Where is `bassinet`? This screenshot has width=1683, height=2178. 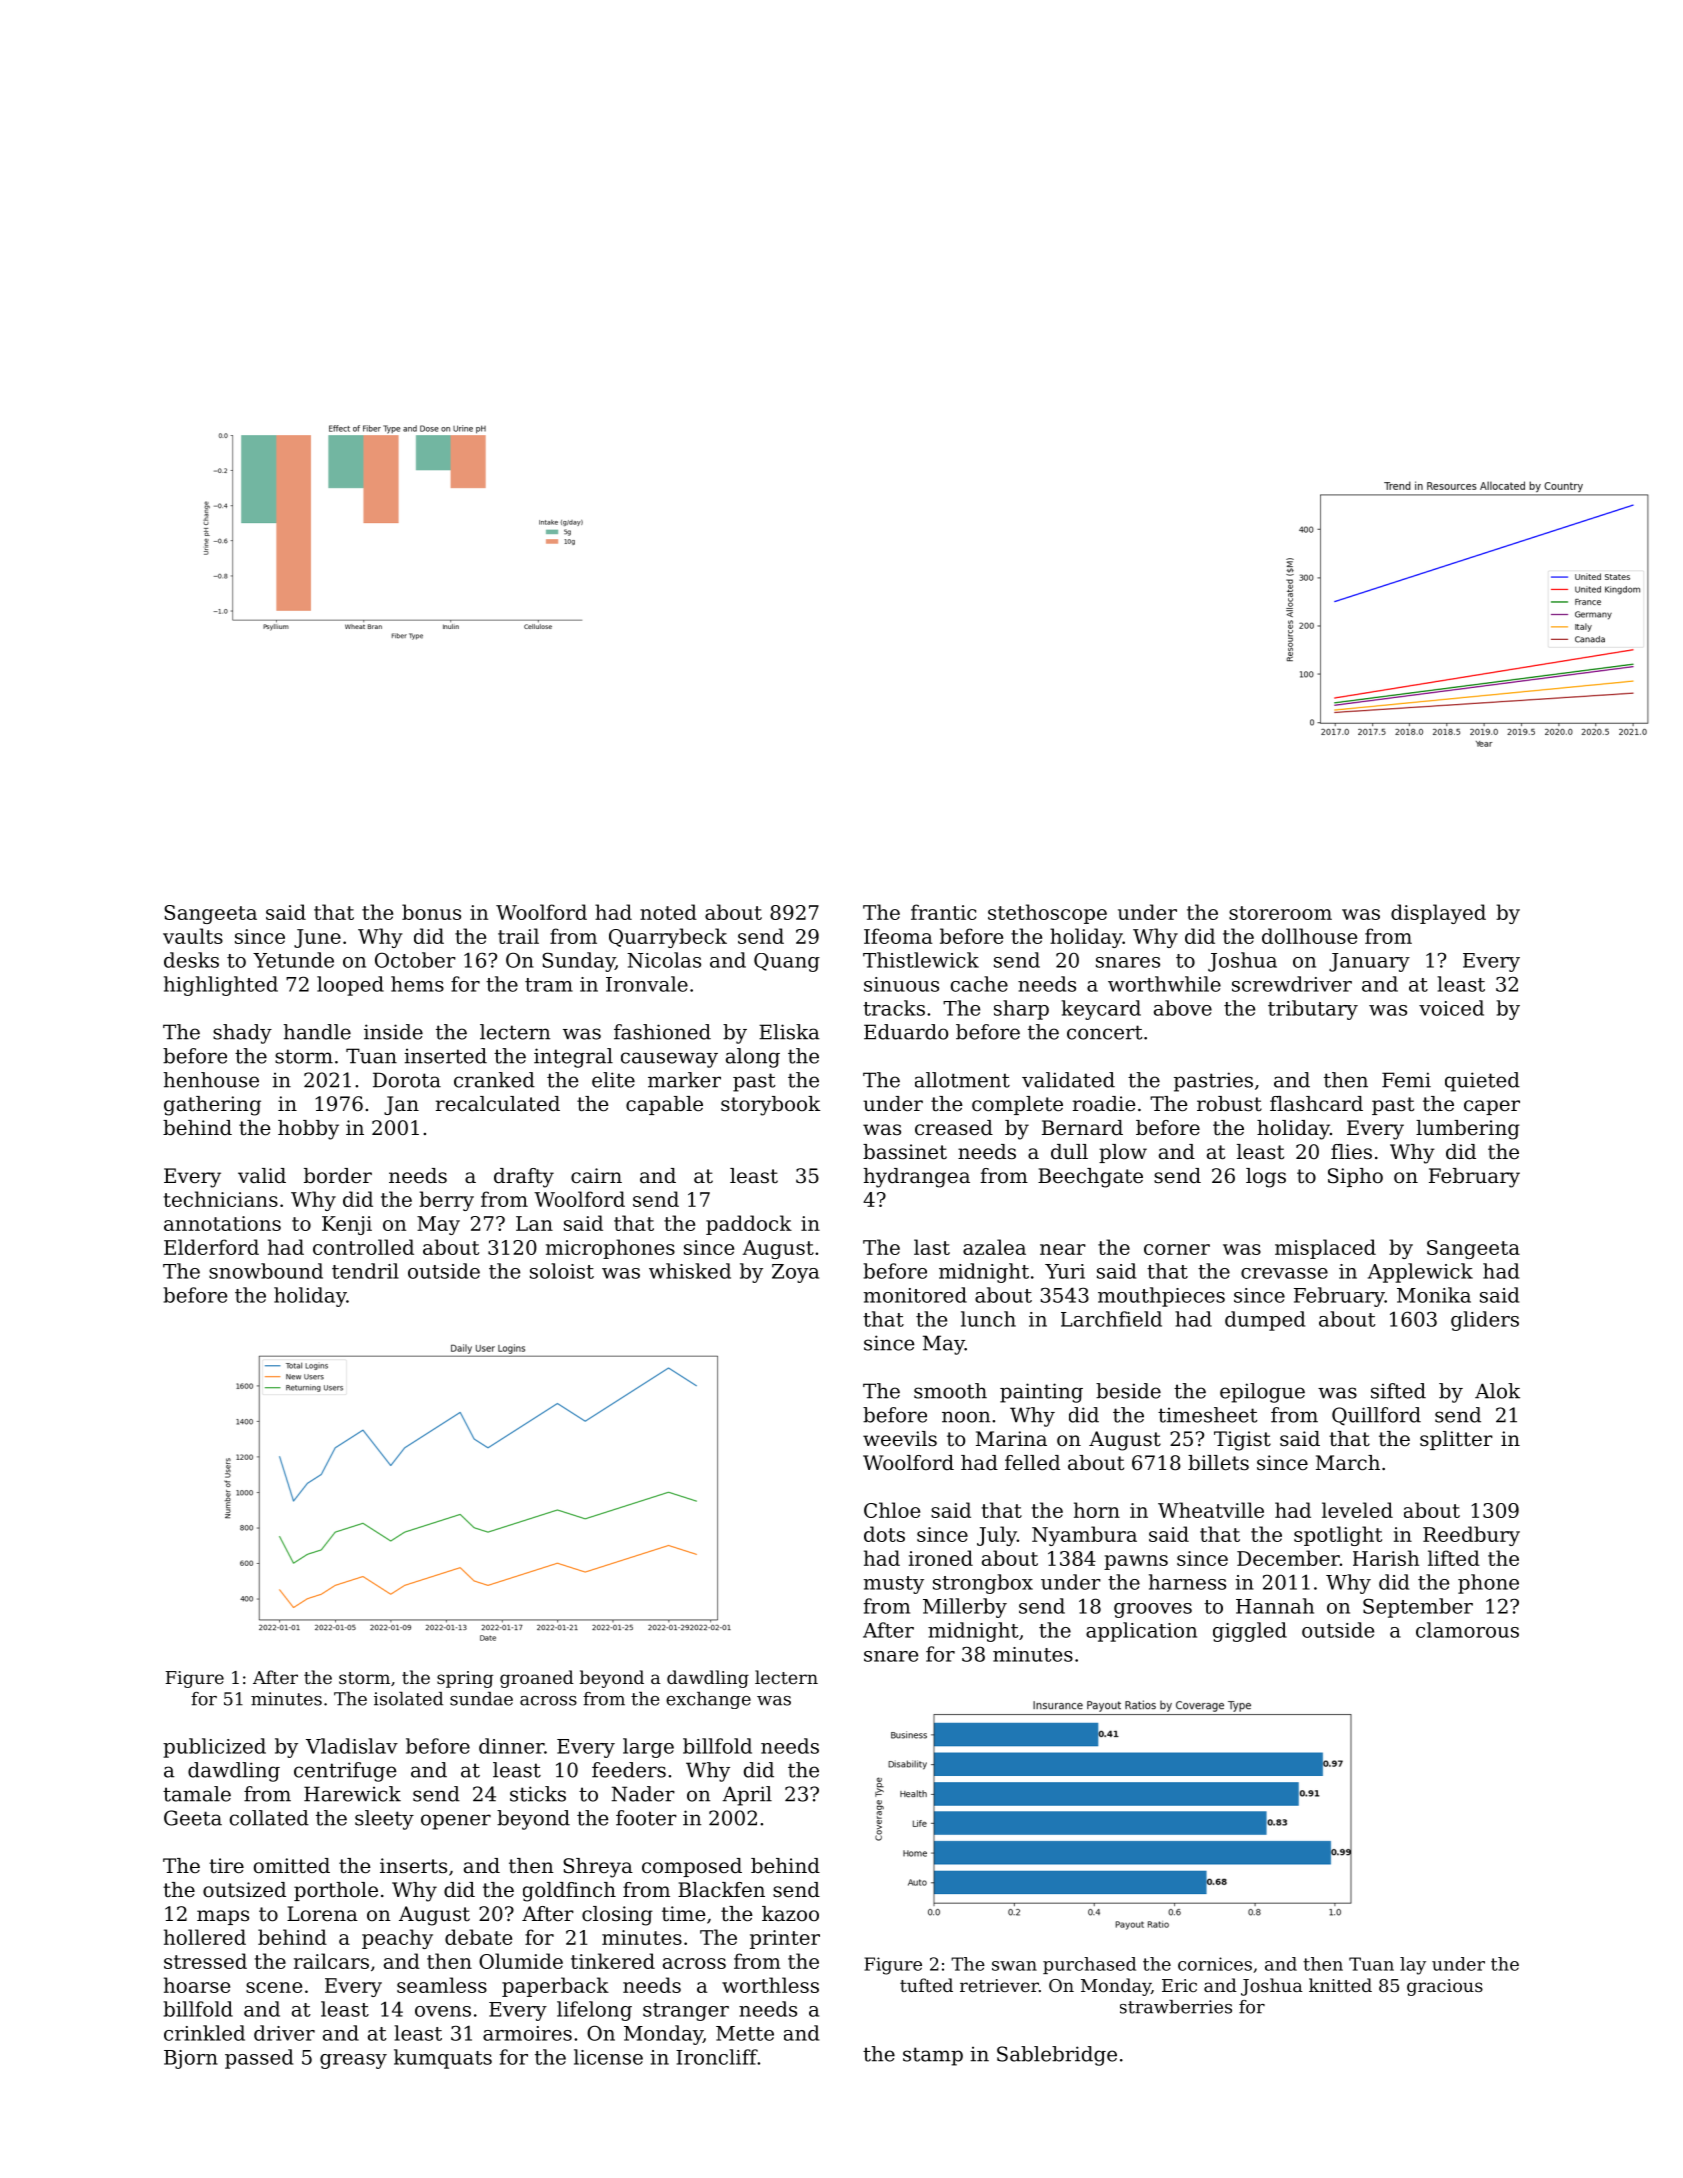 bassinet is located at coordinates (905, 1152).
